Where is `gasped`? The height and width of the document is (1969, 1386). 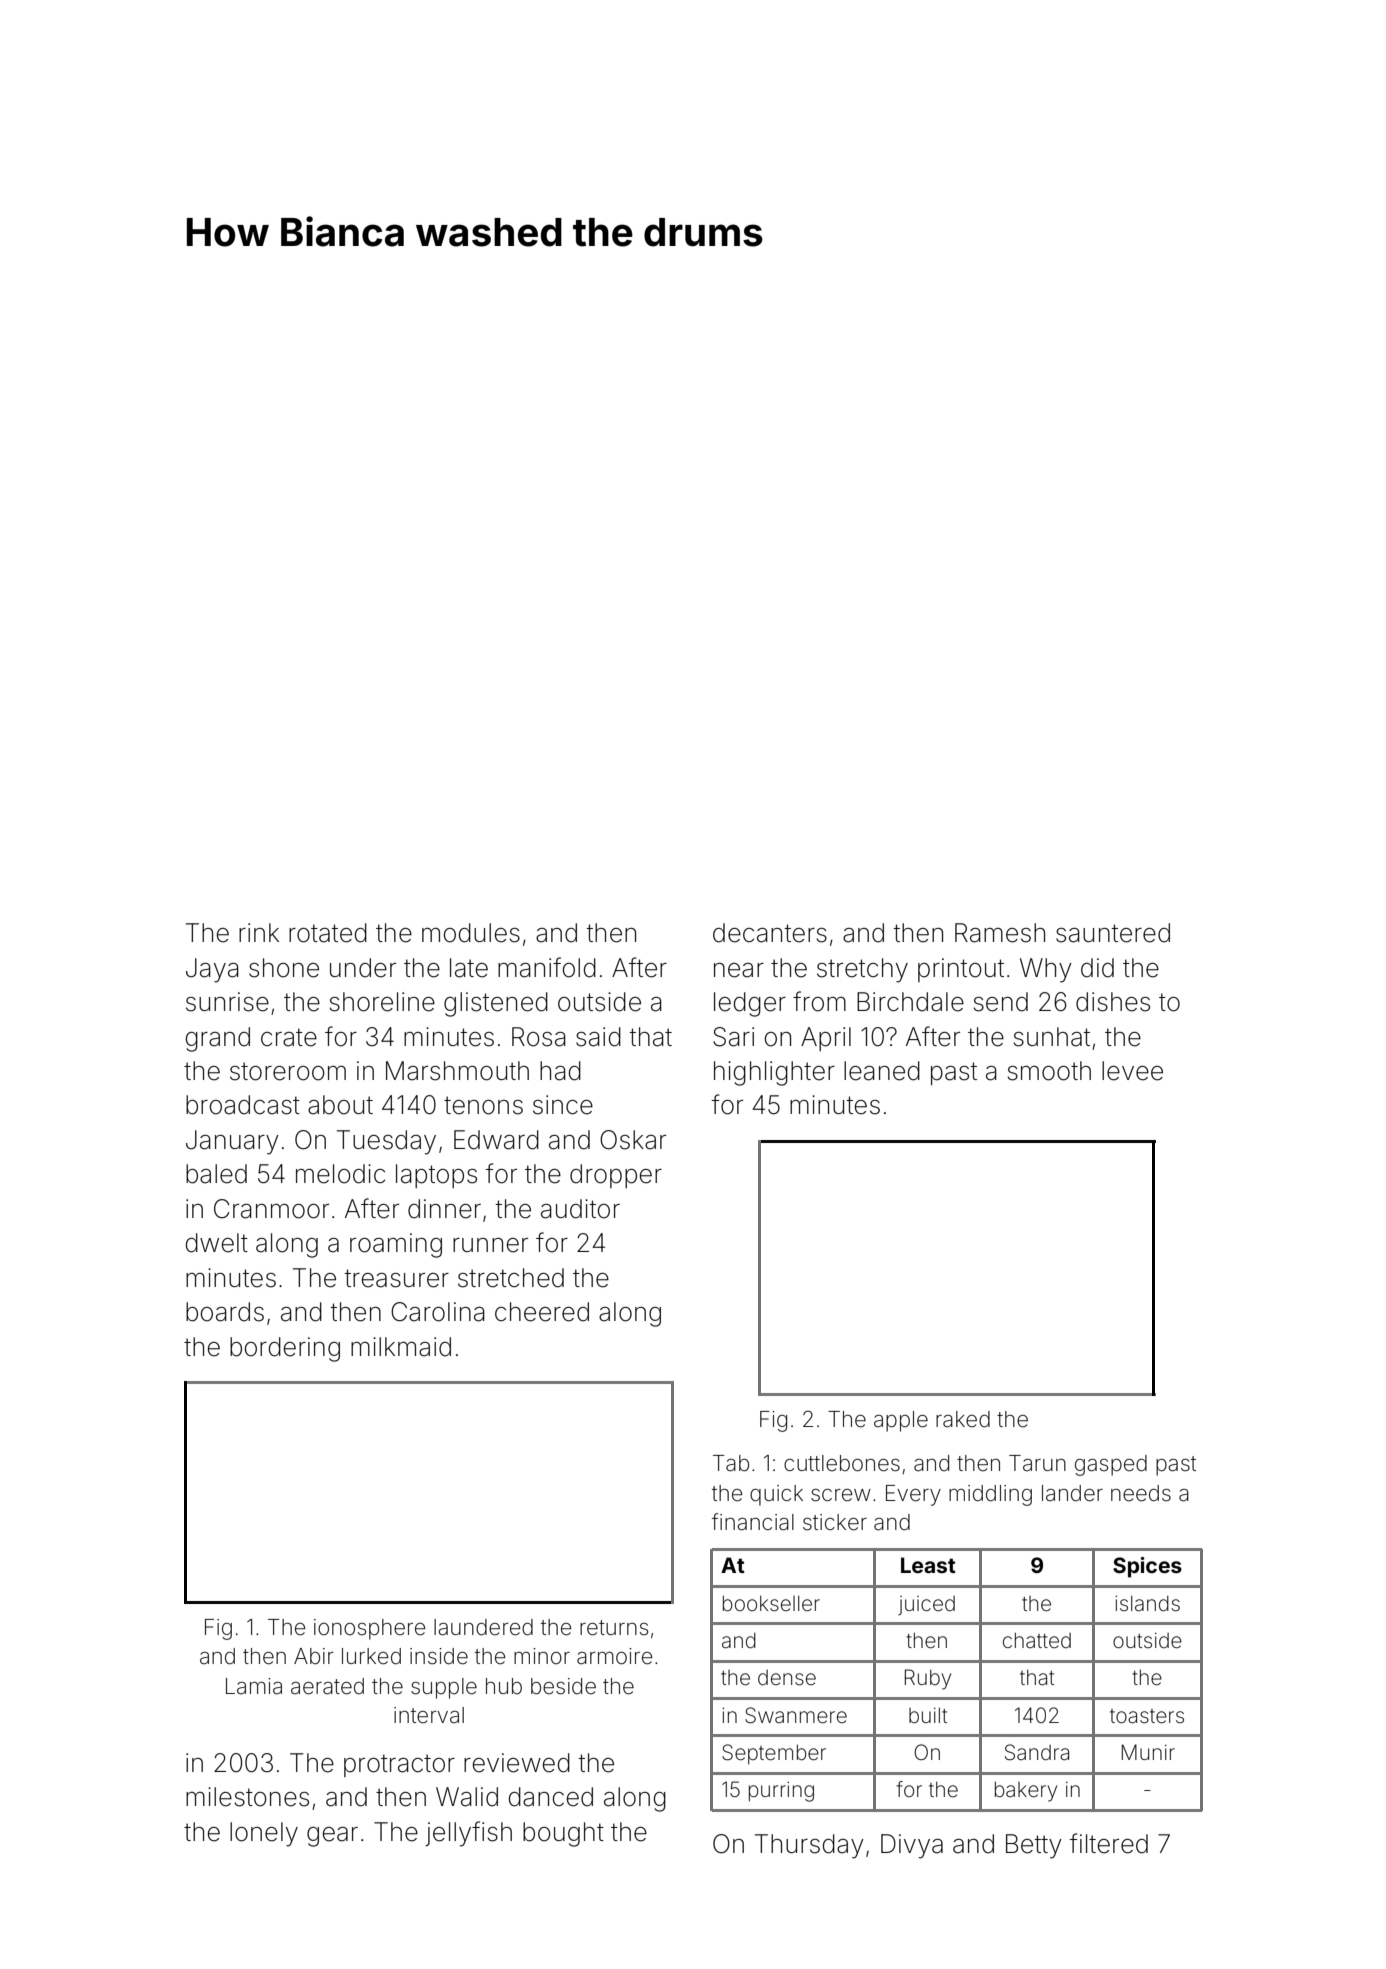 gasped is located at coordinates (1111, 1465).
